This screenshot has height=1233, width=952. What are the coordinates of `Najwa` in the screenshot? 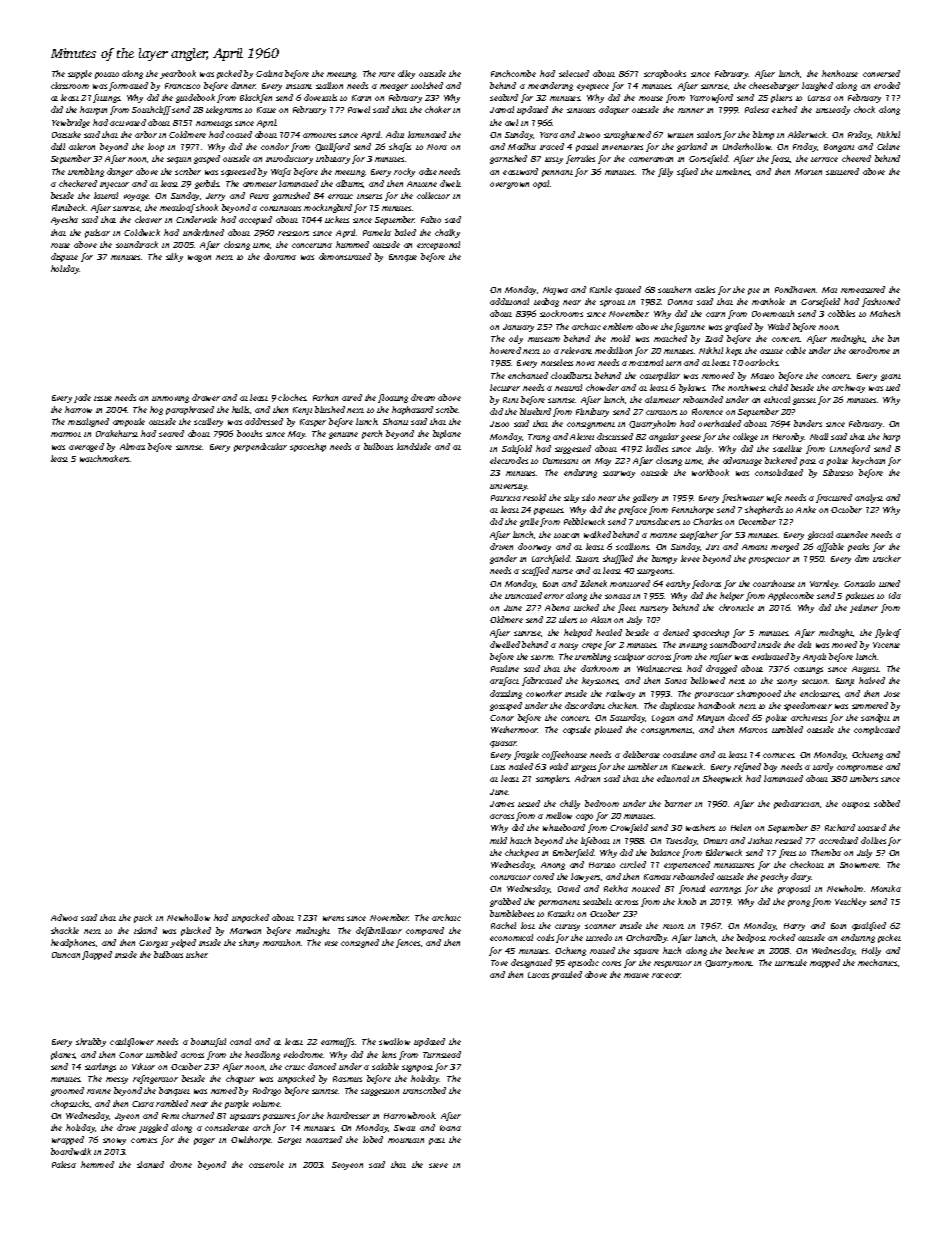 It's located at (555, 291).
